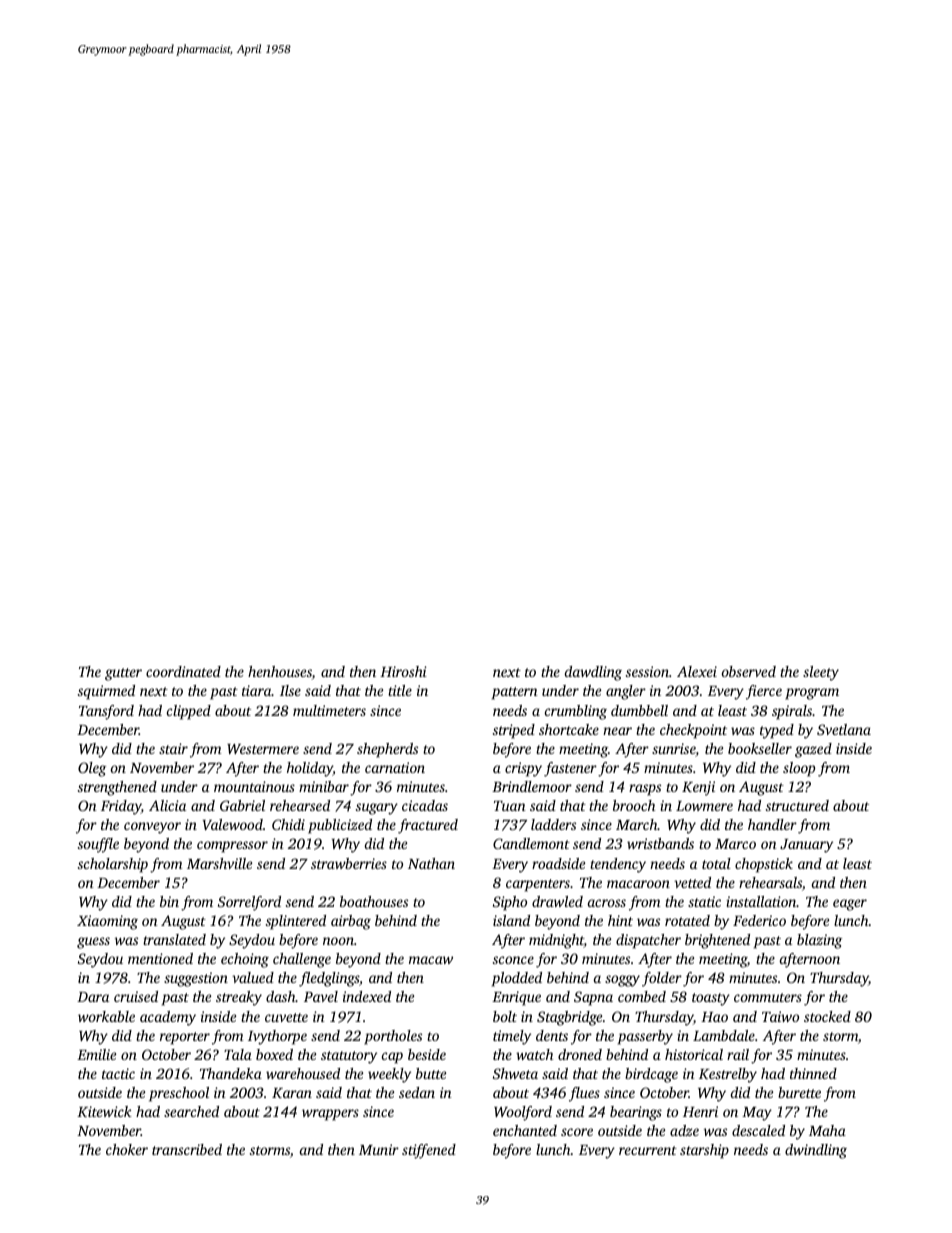 The width and height of the document is (952, 1233). I want to click on rehearsed, so click(300, 805).
